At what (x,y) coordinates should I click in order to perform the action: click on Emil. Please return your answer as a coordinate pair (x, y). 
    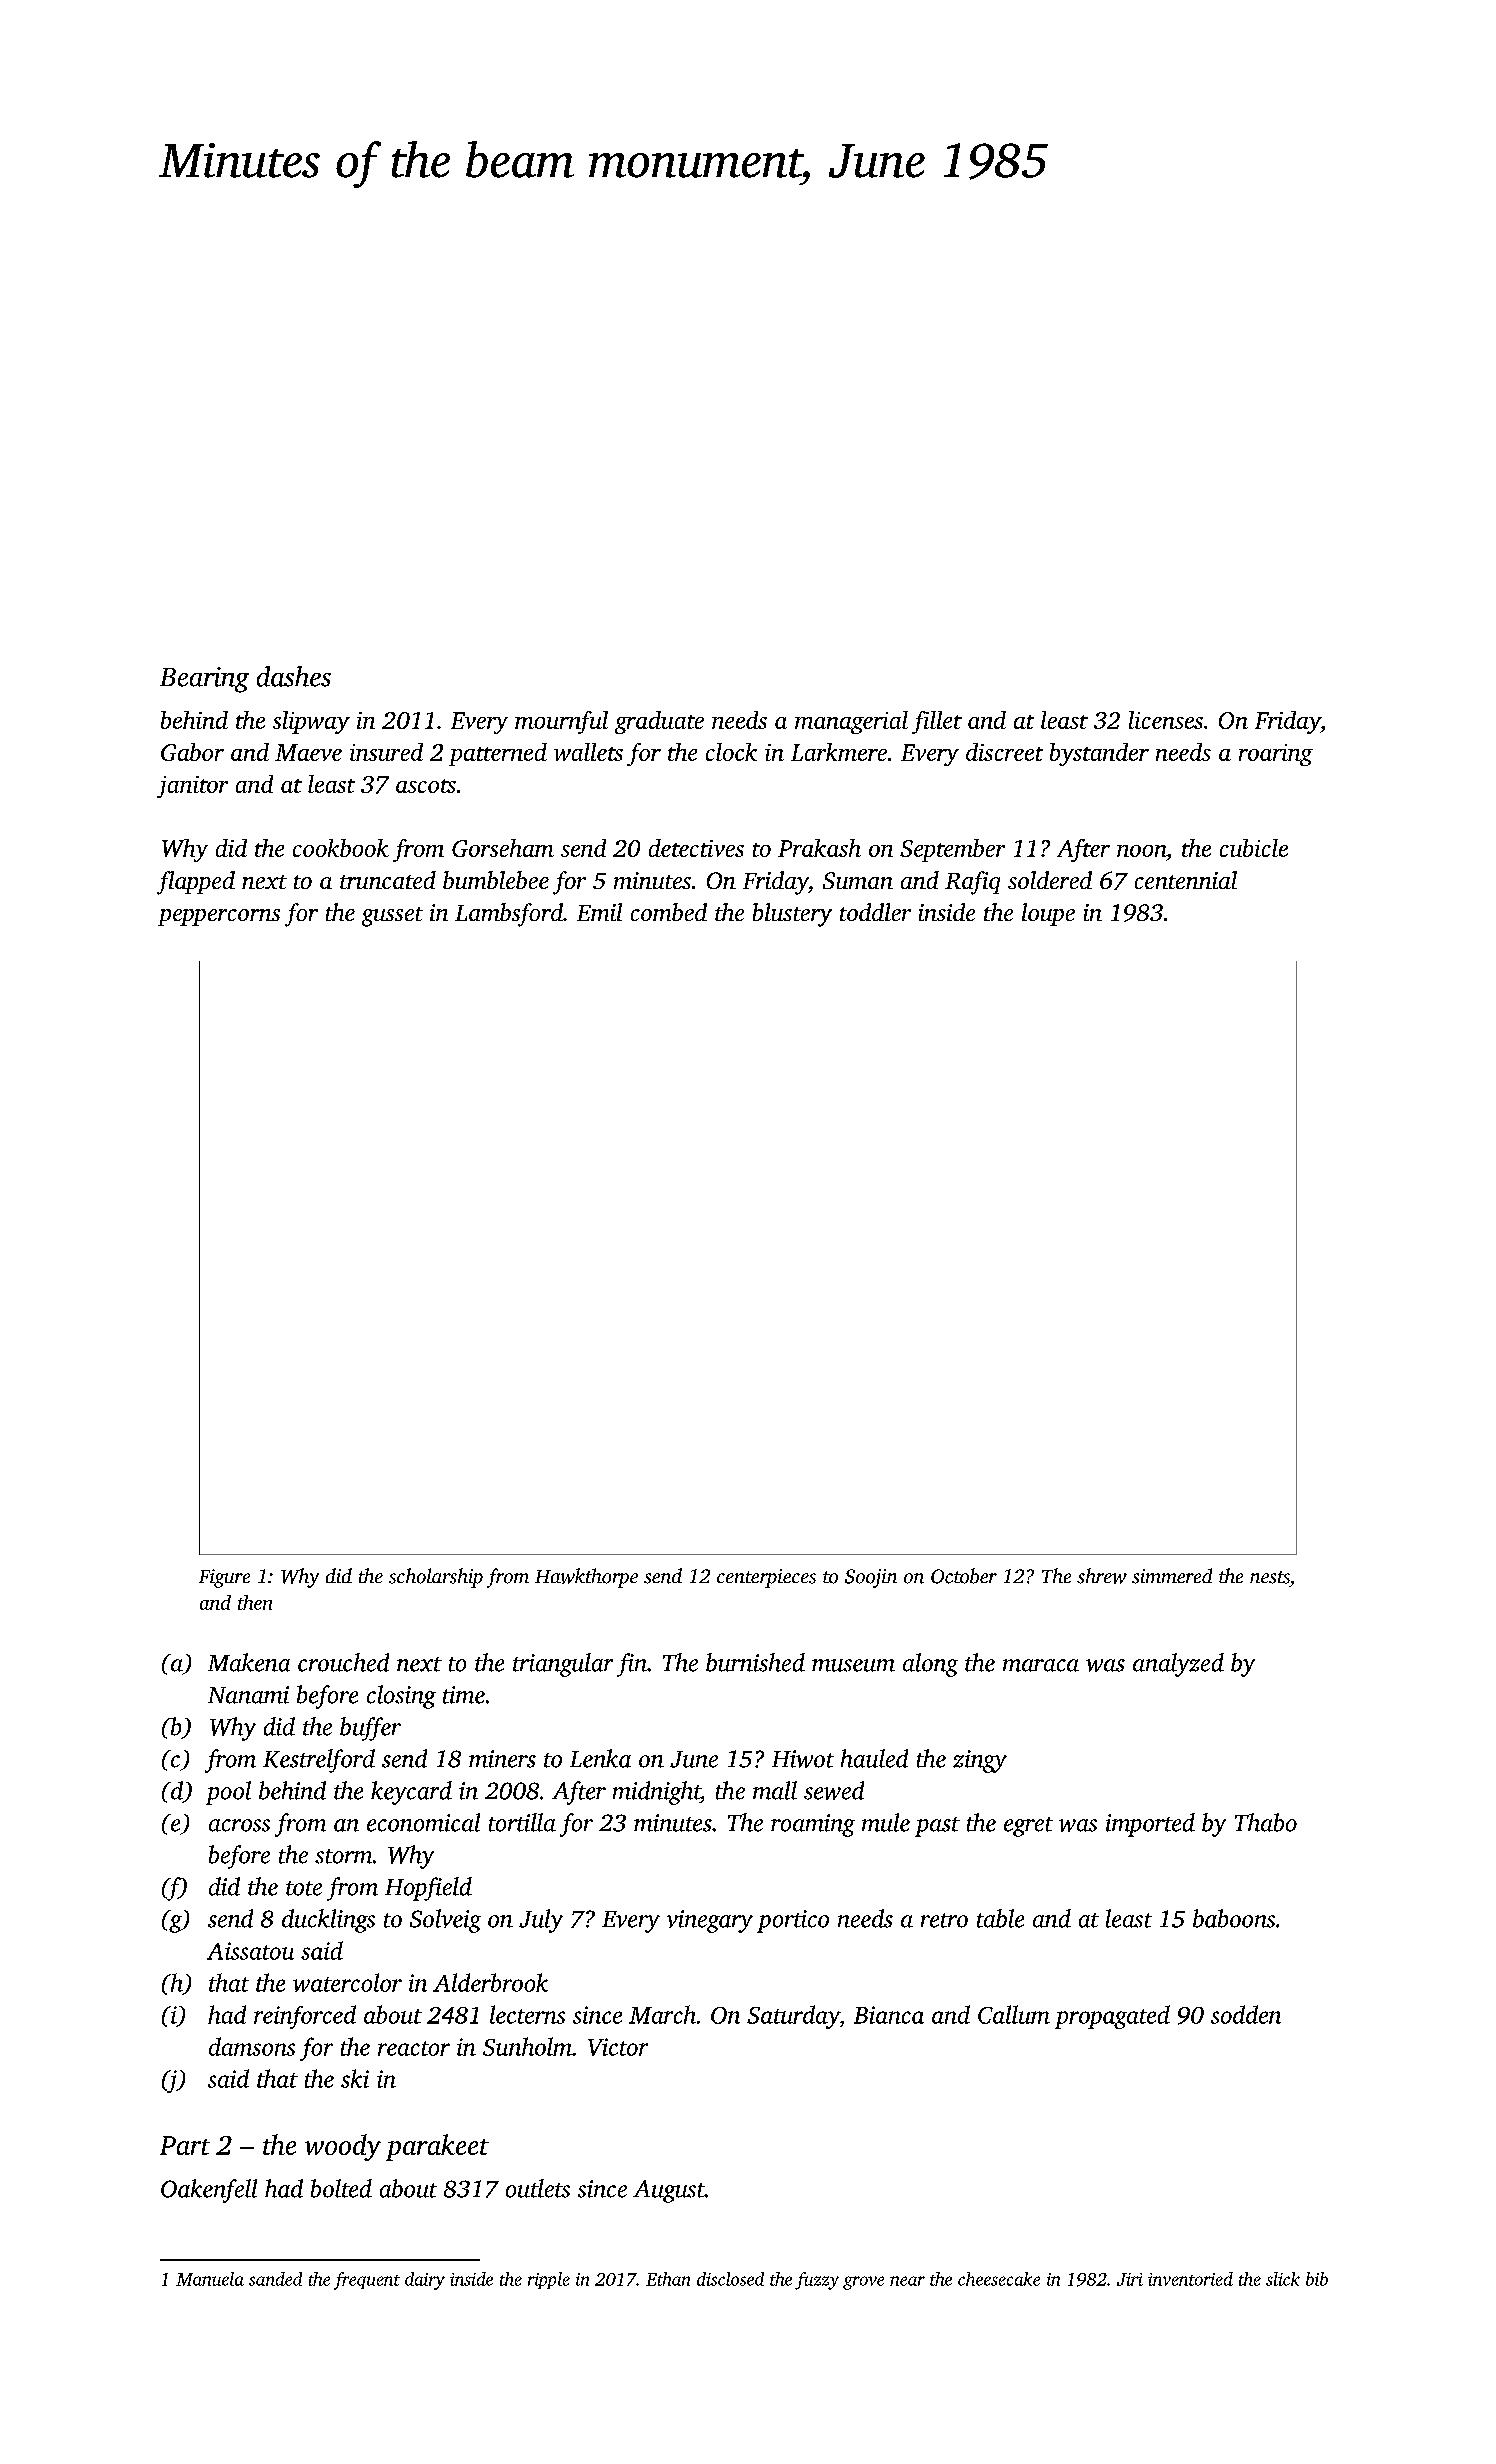
    Looking at the image, I should click on (599, 912).
